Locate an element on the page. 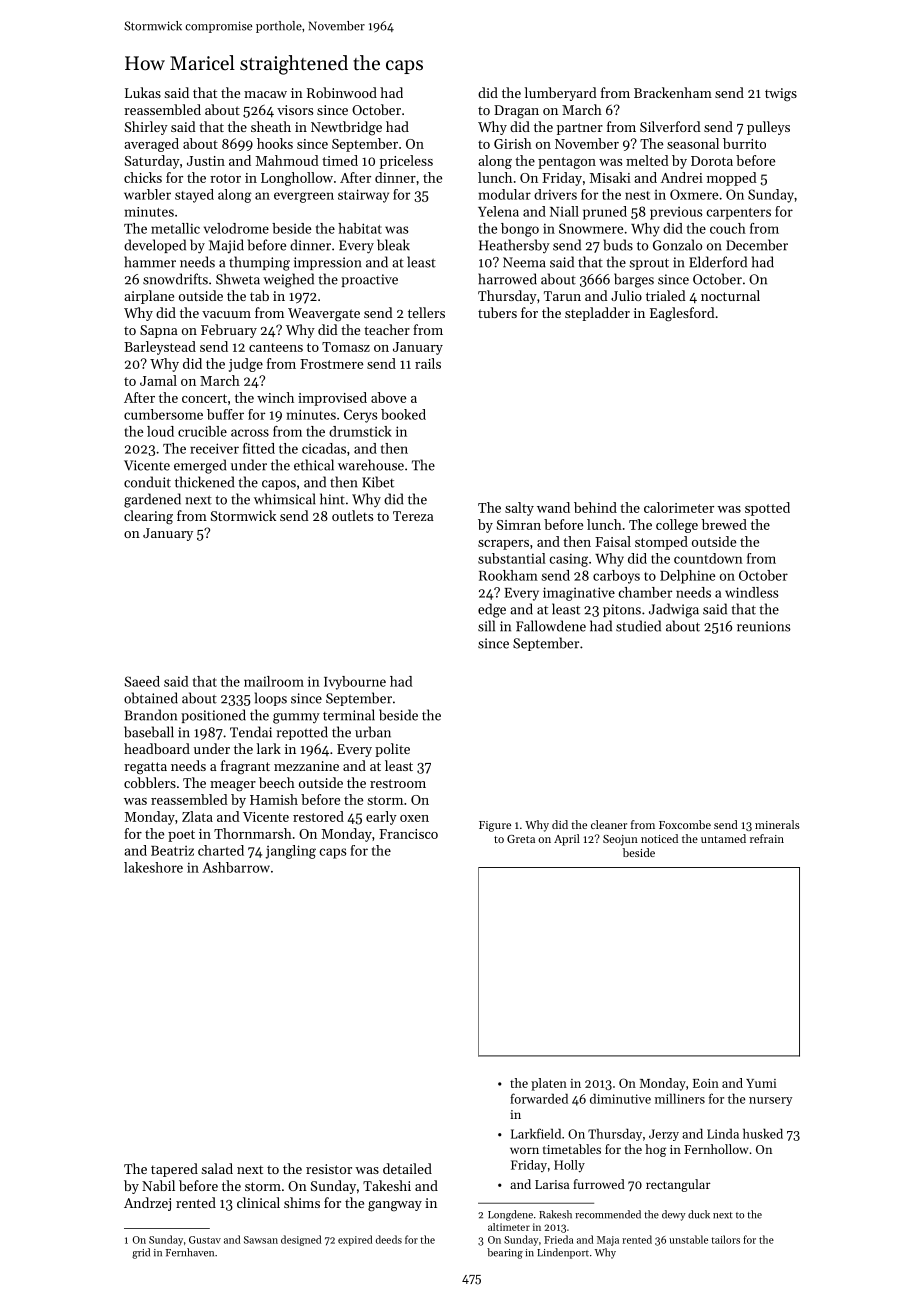 The width and height of the page is (924, 1308). Eoin is located at coordinates (706, 1083).
